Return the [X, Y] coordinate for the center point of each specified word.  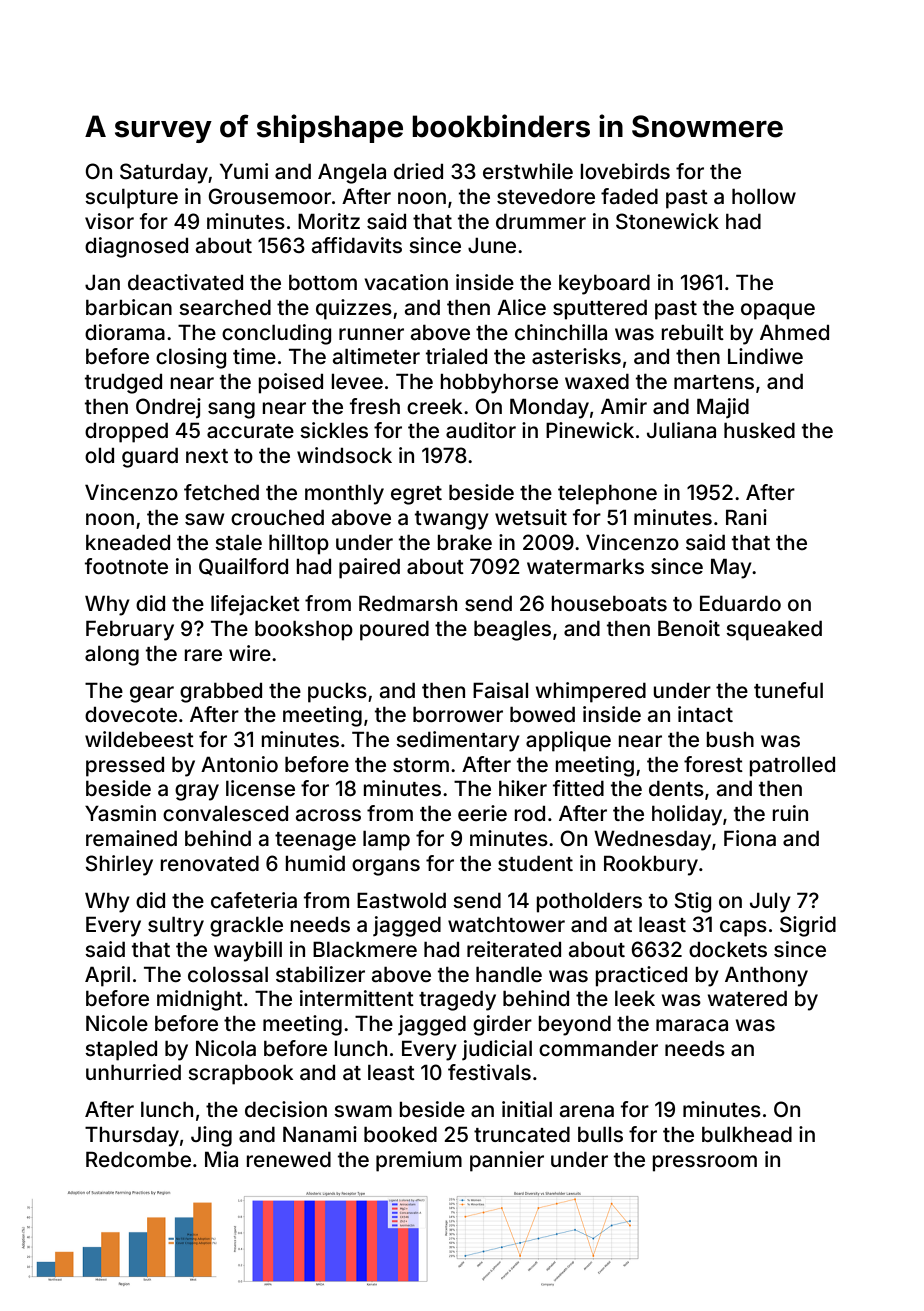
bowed [542, 714]
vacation [406, 282]
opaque [778, 311]
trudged [123, 384]
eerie [482, 813]
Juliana [681, 430]
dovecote [131, 714]
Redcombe [138, 1159]
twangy [452, 520]
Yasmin [120, 813]
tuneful [788, 690]
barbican [129, 307]
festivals [489, 1072]
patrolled [792, 767]
